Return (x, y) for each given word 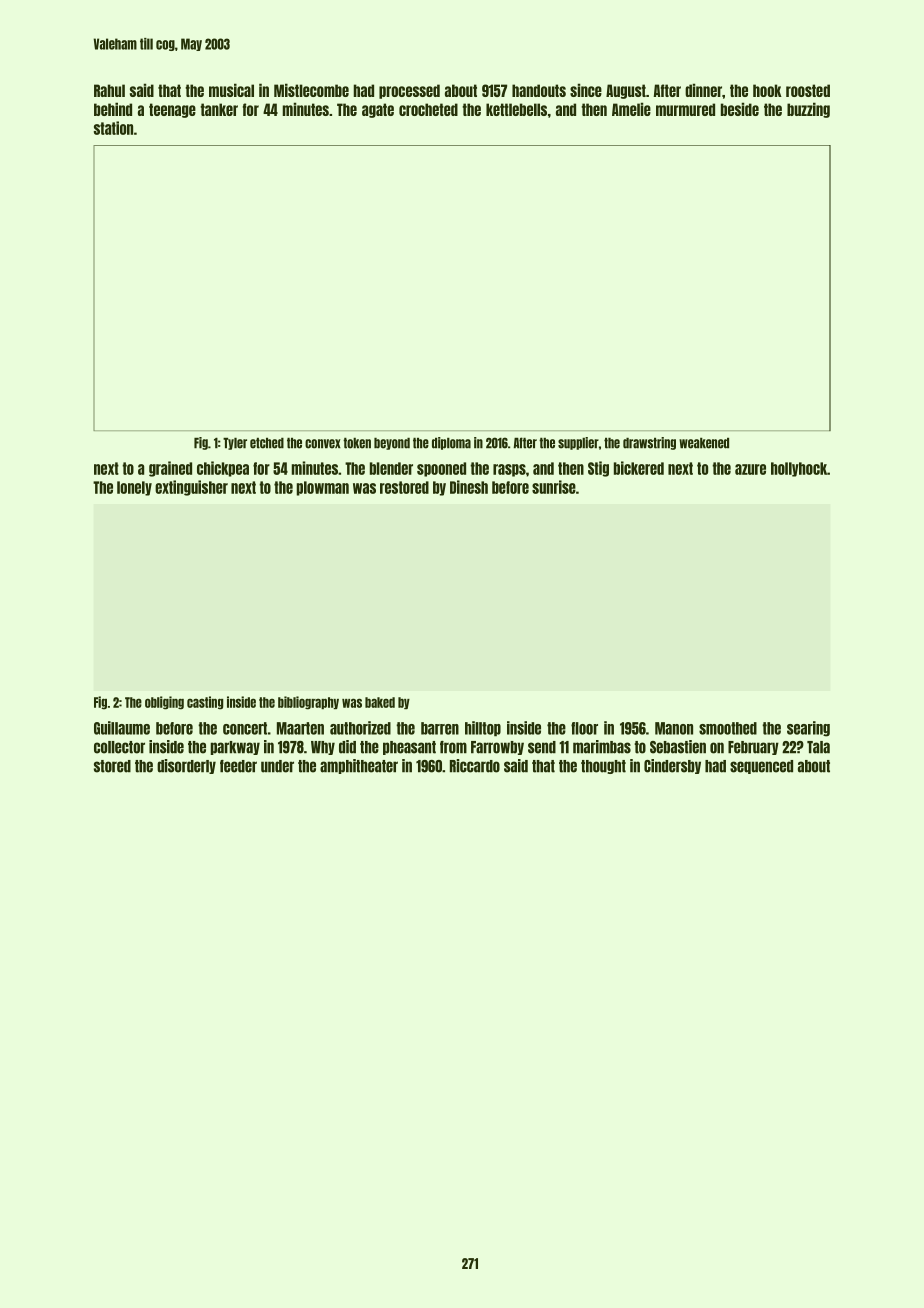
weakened (704, 443)
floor (584, 728)
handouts (539, 90)
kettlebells (516, 109)
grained (170, 469)
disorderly (186, 766)
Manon (674, 728)
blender (391, 468)
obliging (164, 703)
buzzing (808, 110)
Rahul (109, 90)
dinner (703, 90)
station (113, 128)
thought (603, 767)
